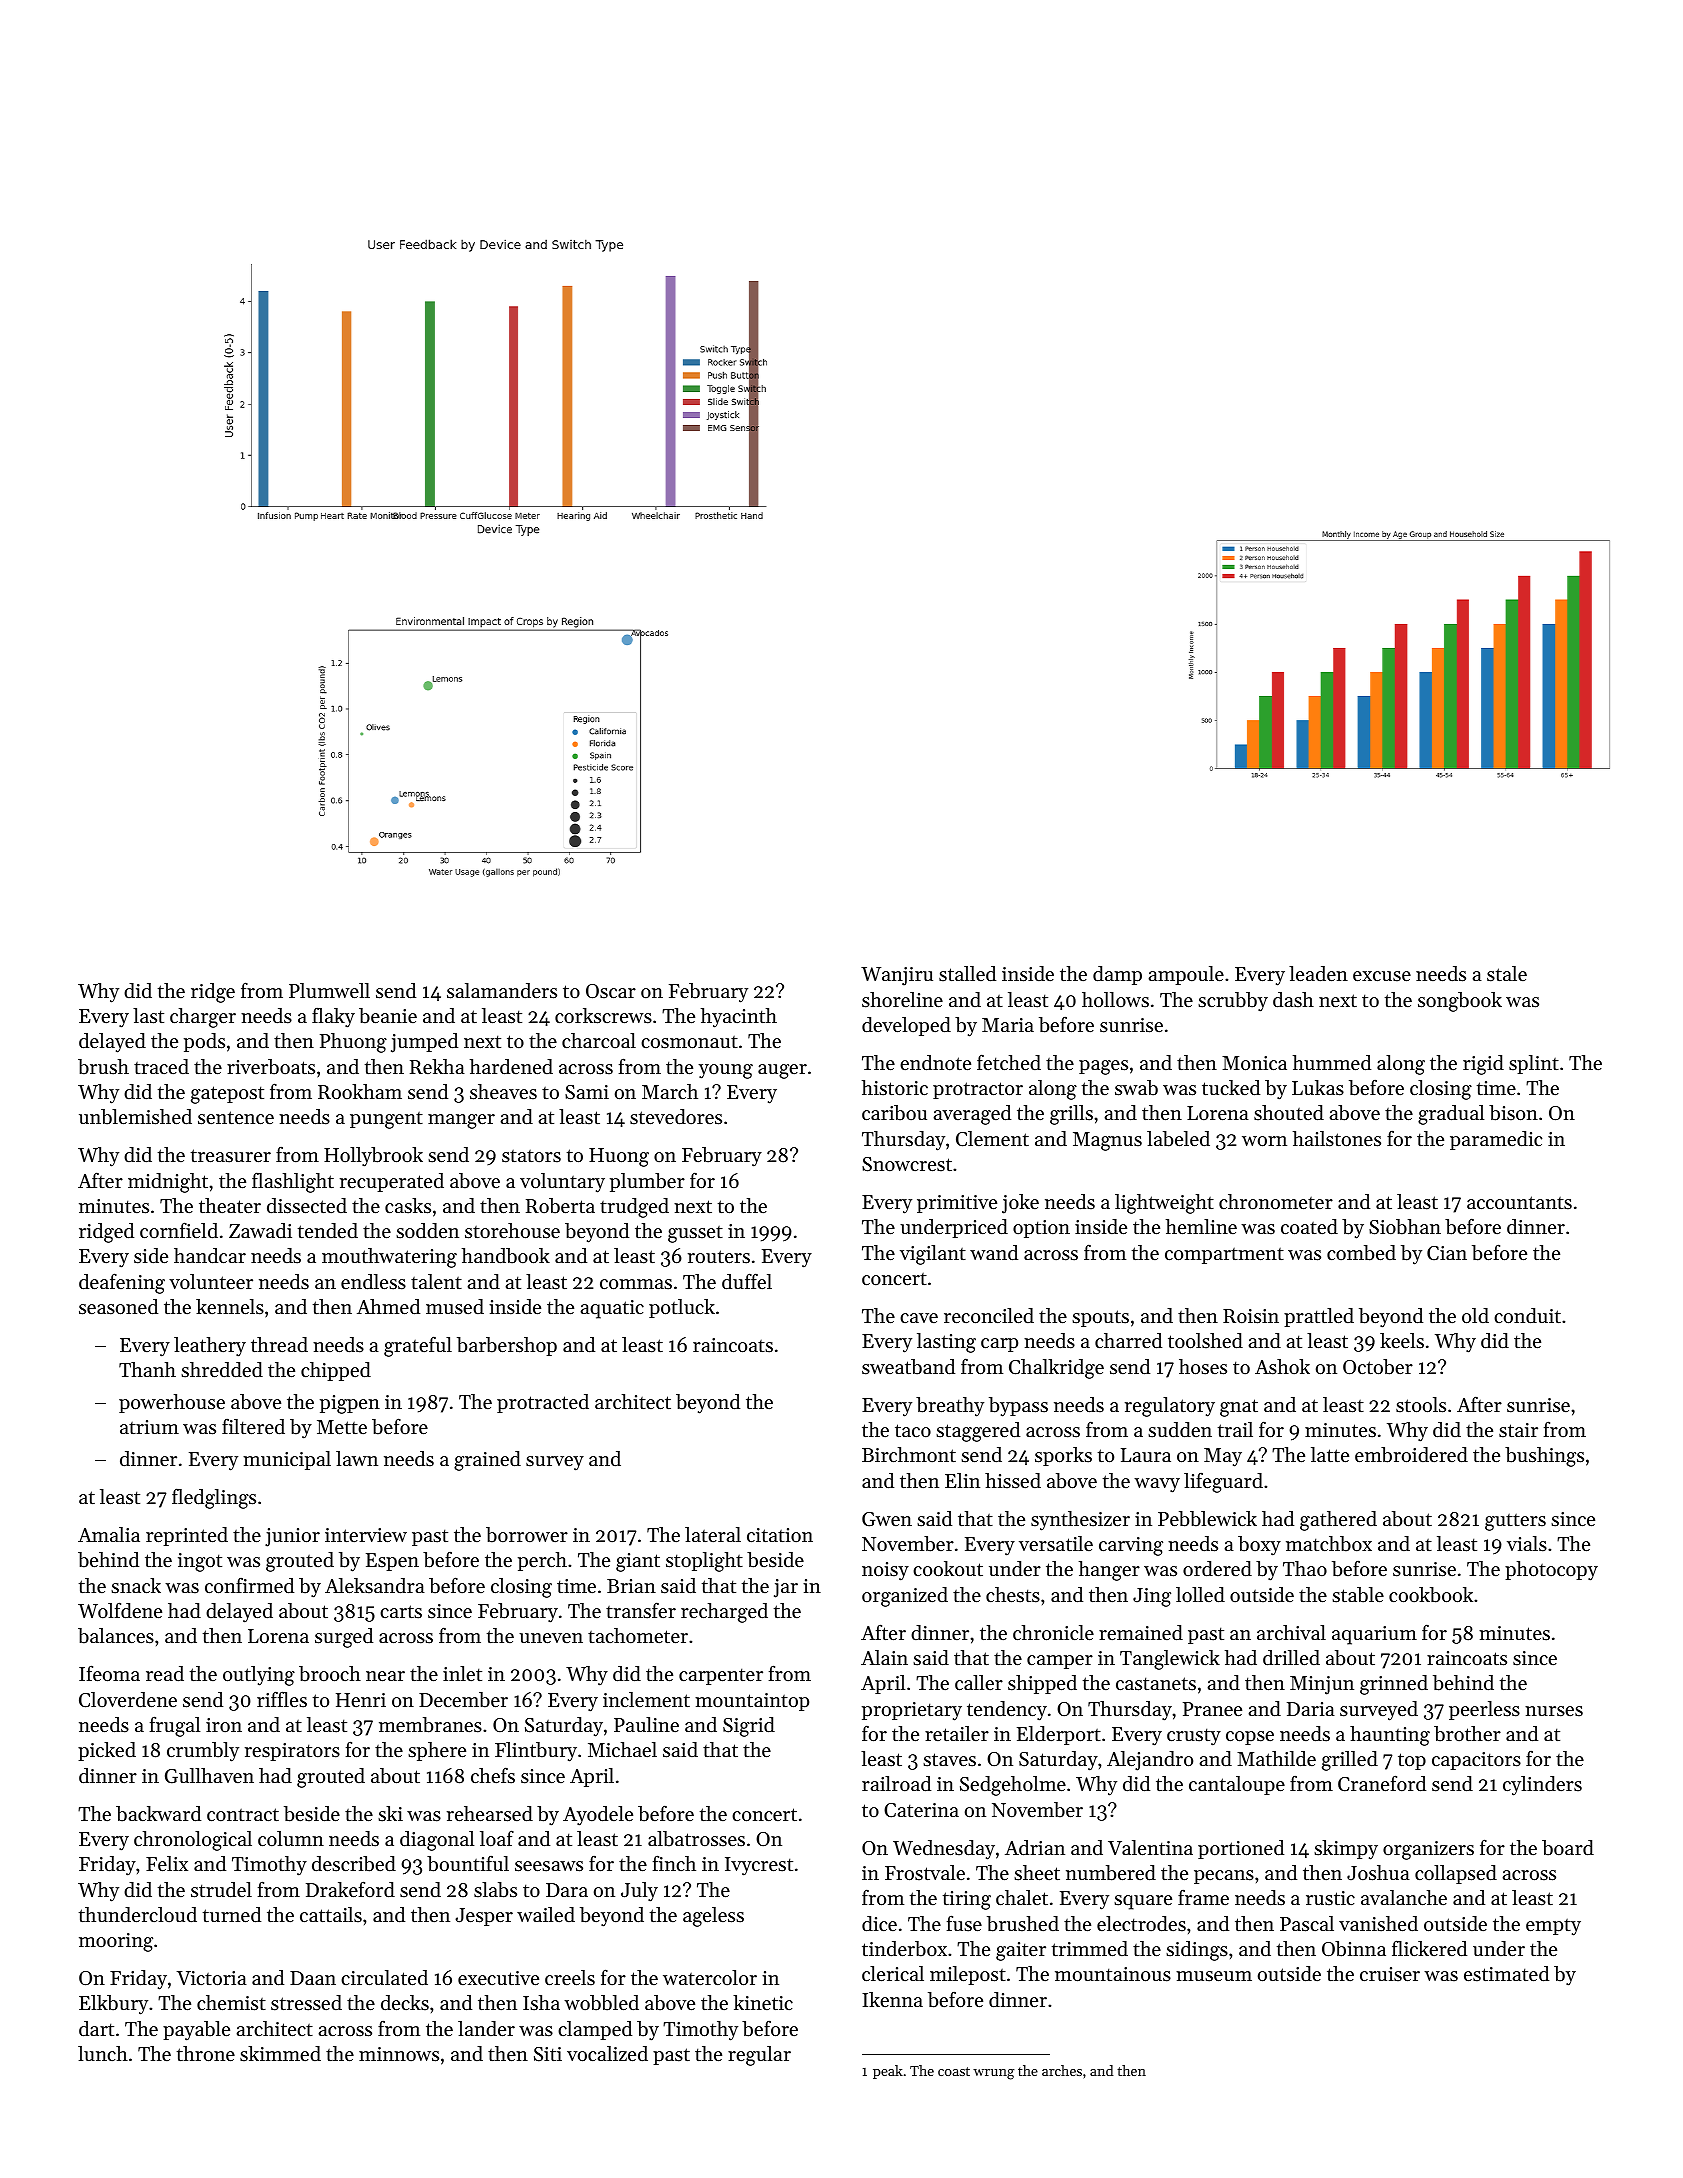 The height and width of the screenshot is (2178, 1683). What do you see at coordinates (1394, 1685) in the screenshot?
I see `grinned` at bounding box center [1394, 1685].
